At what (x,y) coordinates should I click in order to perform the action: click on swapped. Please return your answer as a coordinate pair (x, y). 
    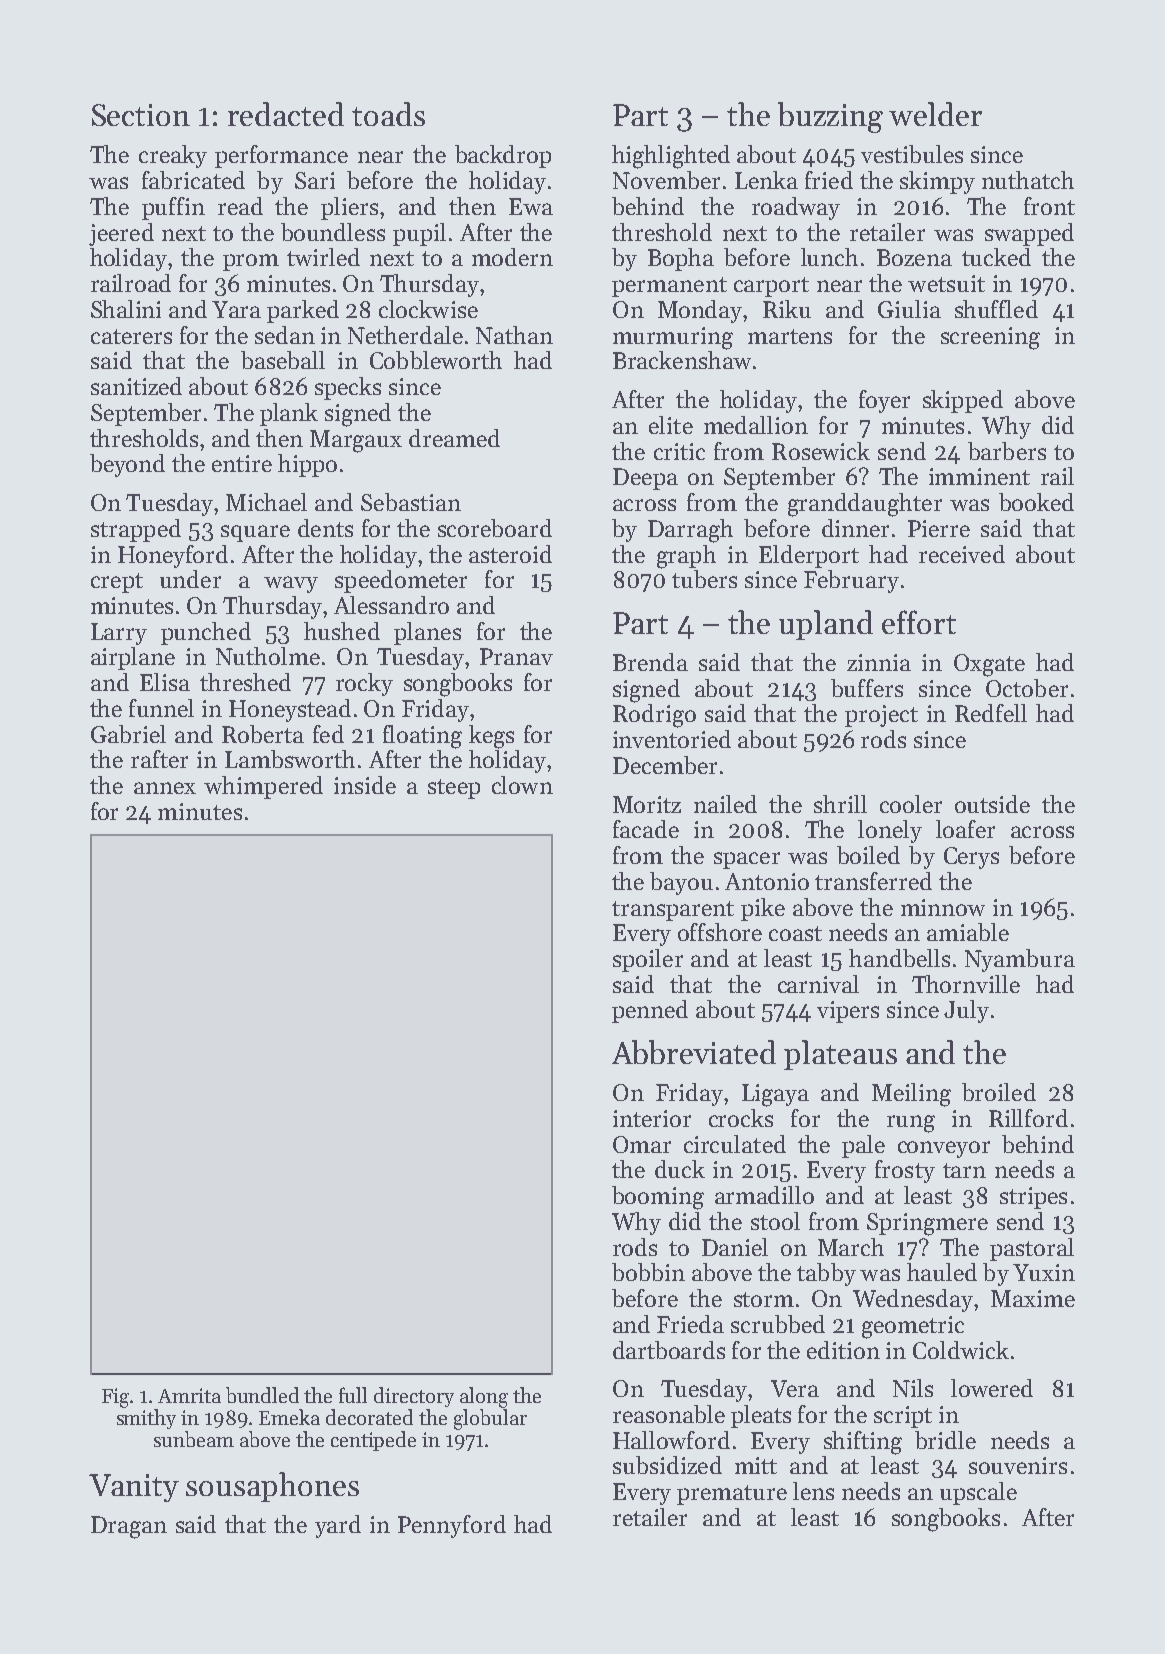
    Looking at the image, I should click on (1029, 234).
